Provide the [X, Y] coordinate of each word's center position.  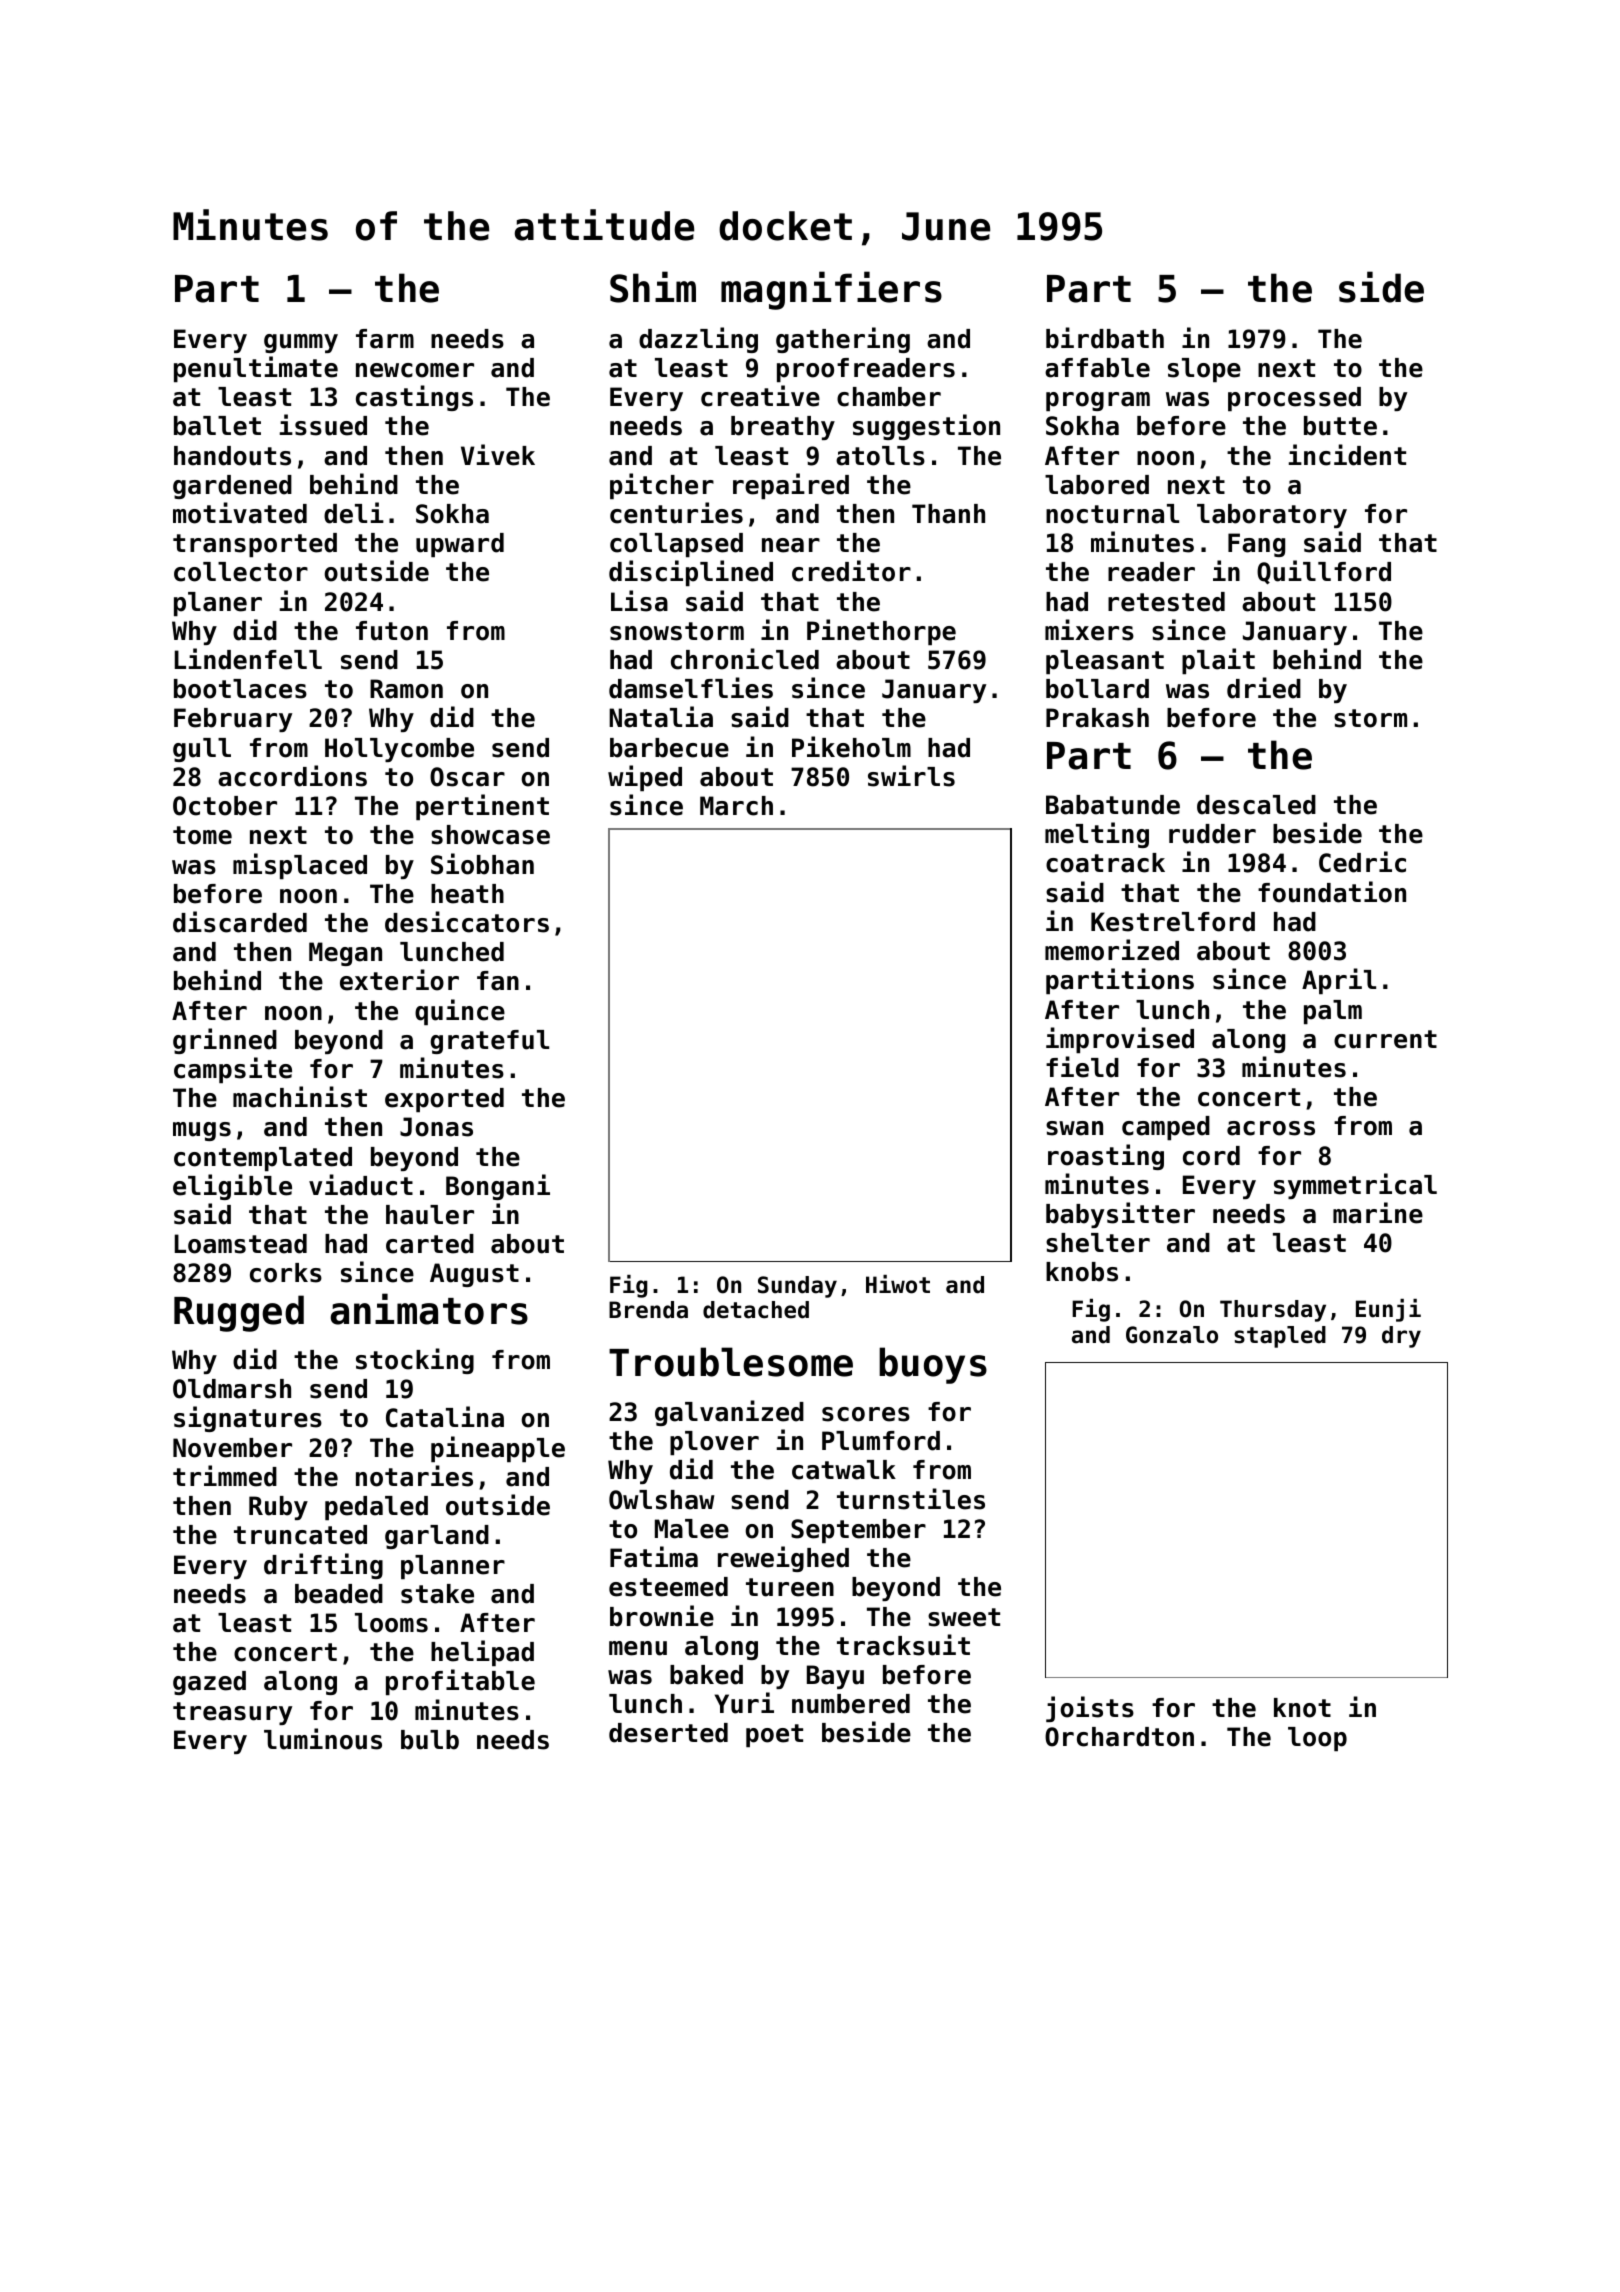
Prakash [1097, 718]
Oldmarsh [232, 1389]
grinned [225, 1041]
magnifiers [831, 290]
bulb [430, 1740]
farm [385, 339]
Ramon [406, 689]
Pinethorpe [881, 632]
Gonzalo [1172, 1335]
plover [714, 1443]
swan [1074, 1128]
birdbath [1105, 338]
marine [1378, 1213]
